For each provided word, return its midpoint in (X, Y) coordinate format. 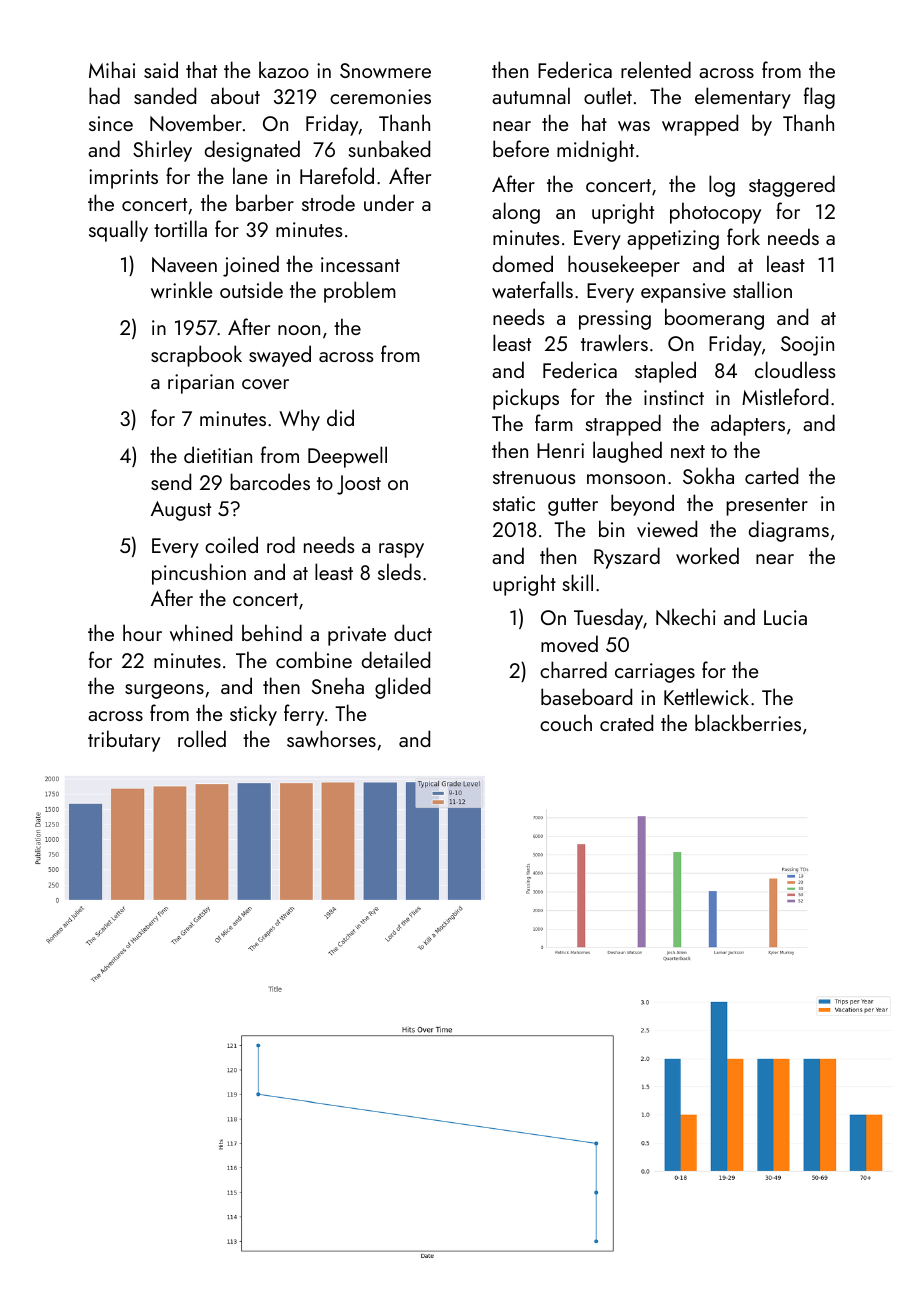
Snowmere (385, 70)
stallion (762, 289)
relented (656, 69)
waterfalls (532, 289)
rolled (202, 738)
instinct (674, 397)
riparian (201, 384)
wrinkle (181, 289)
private (357, 636)
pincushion (199, 574)
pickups (526, 399)
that (201, 69)
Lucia (785, 617)
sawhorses (331, 738)
